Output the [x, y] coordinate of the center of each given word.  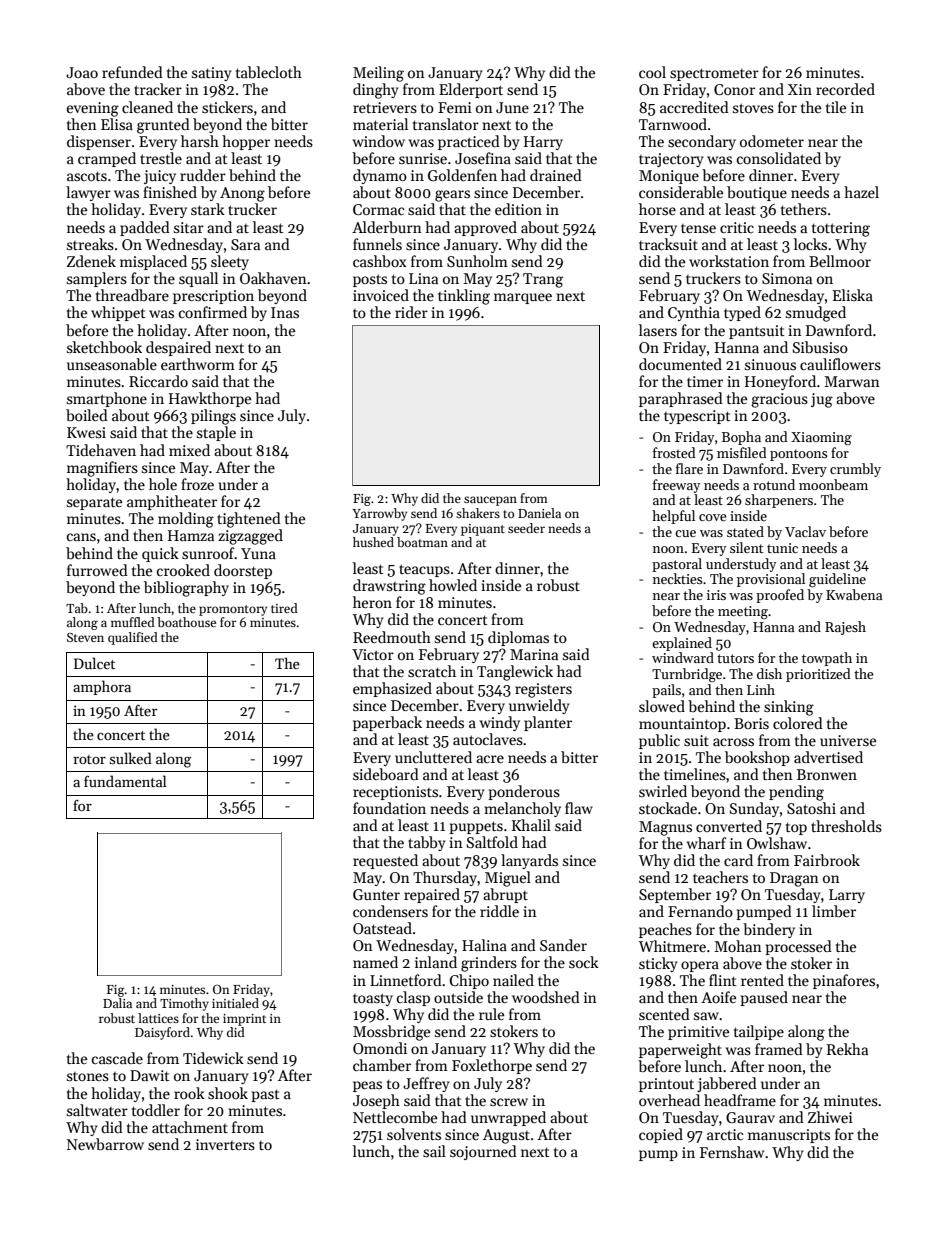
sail [434, 1151]
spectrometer [714, 74]
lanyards [529, 861]
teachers [720, 877]
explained [682, 644]
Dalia [117, 1003]
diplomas [518, 638]
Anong [242, 194]
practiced [469, 142]
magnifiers [102, 469]
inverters [225, 1144]
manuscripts [789, 1136]
